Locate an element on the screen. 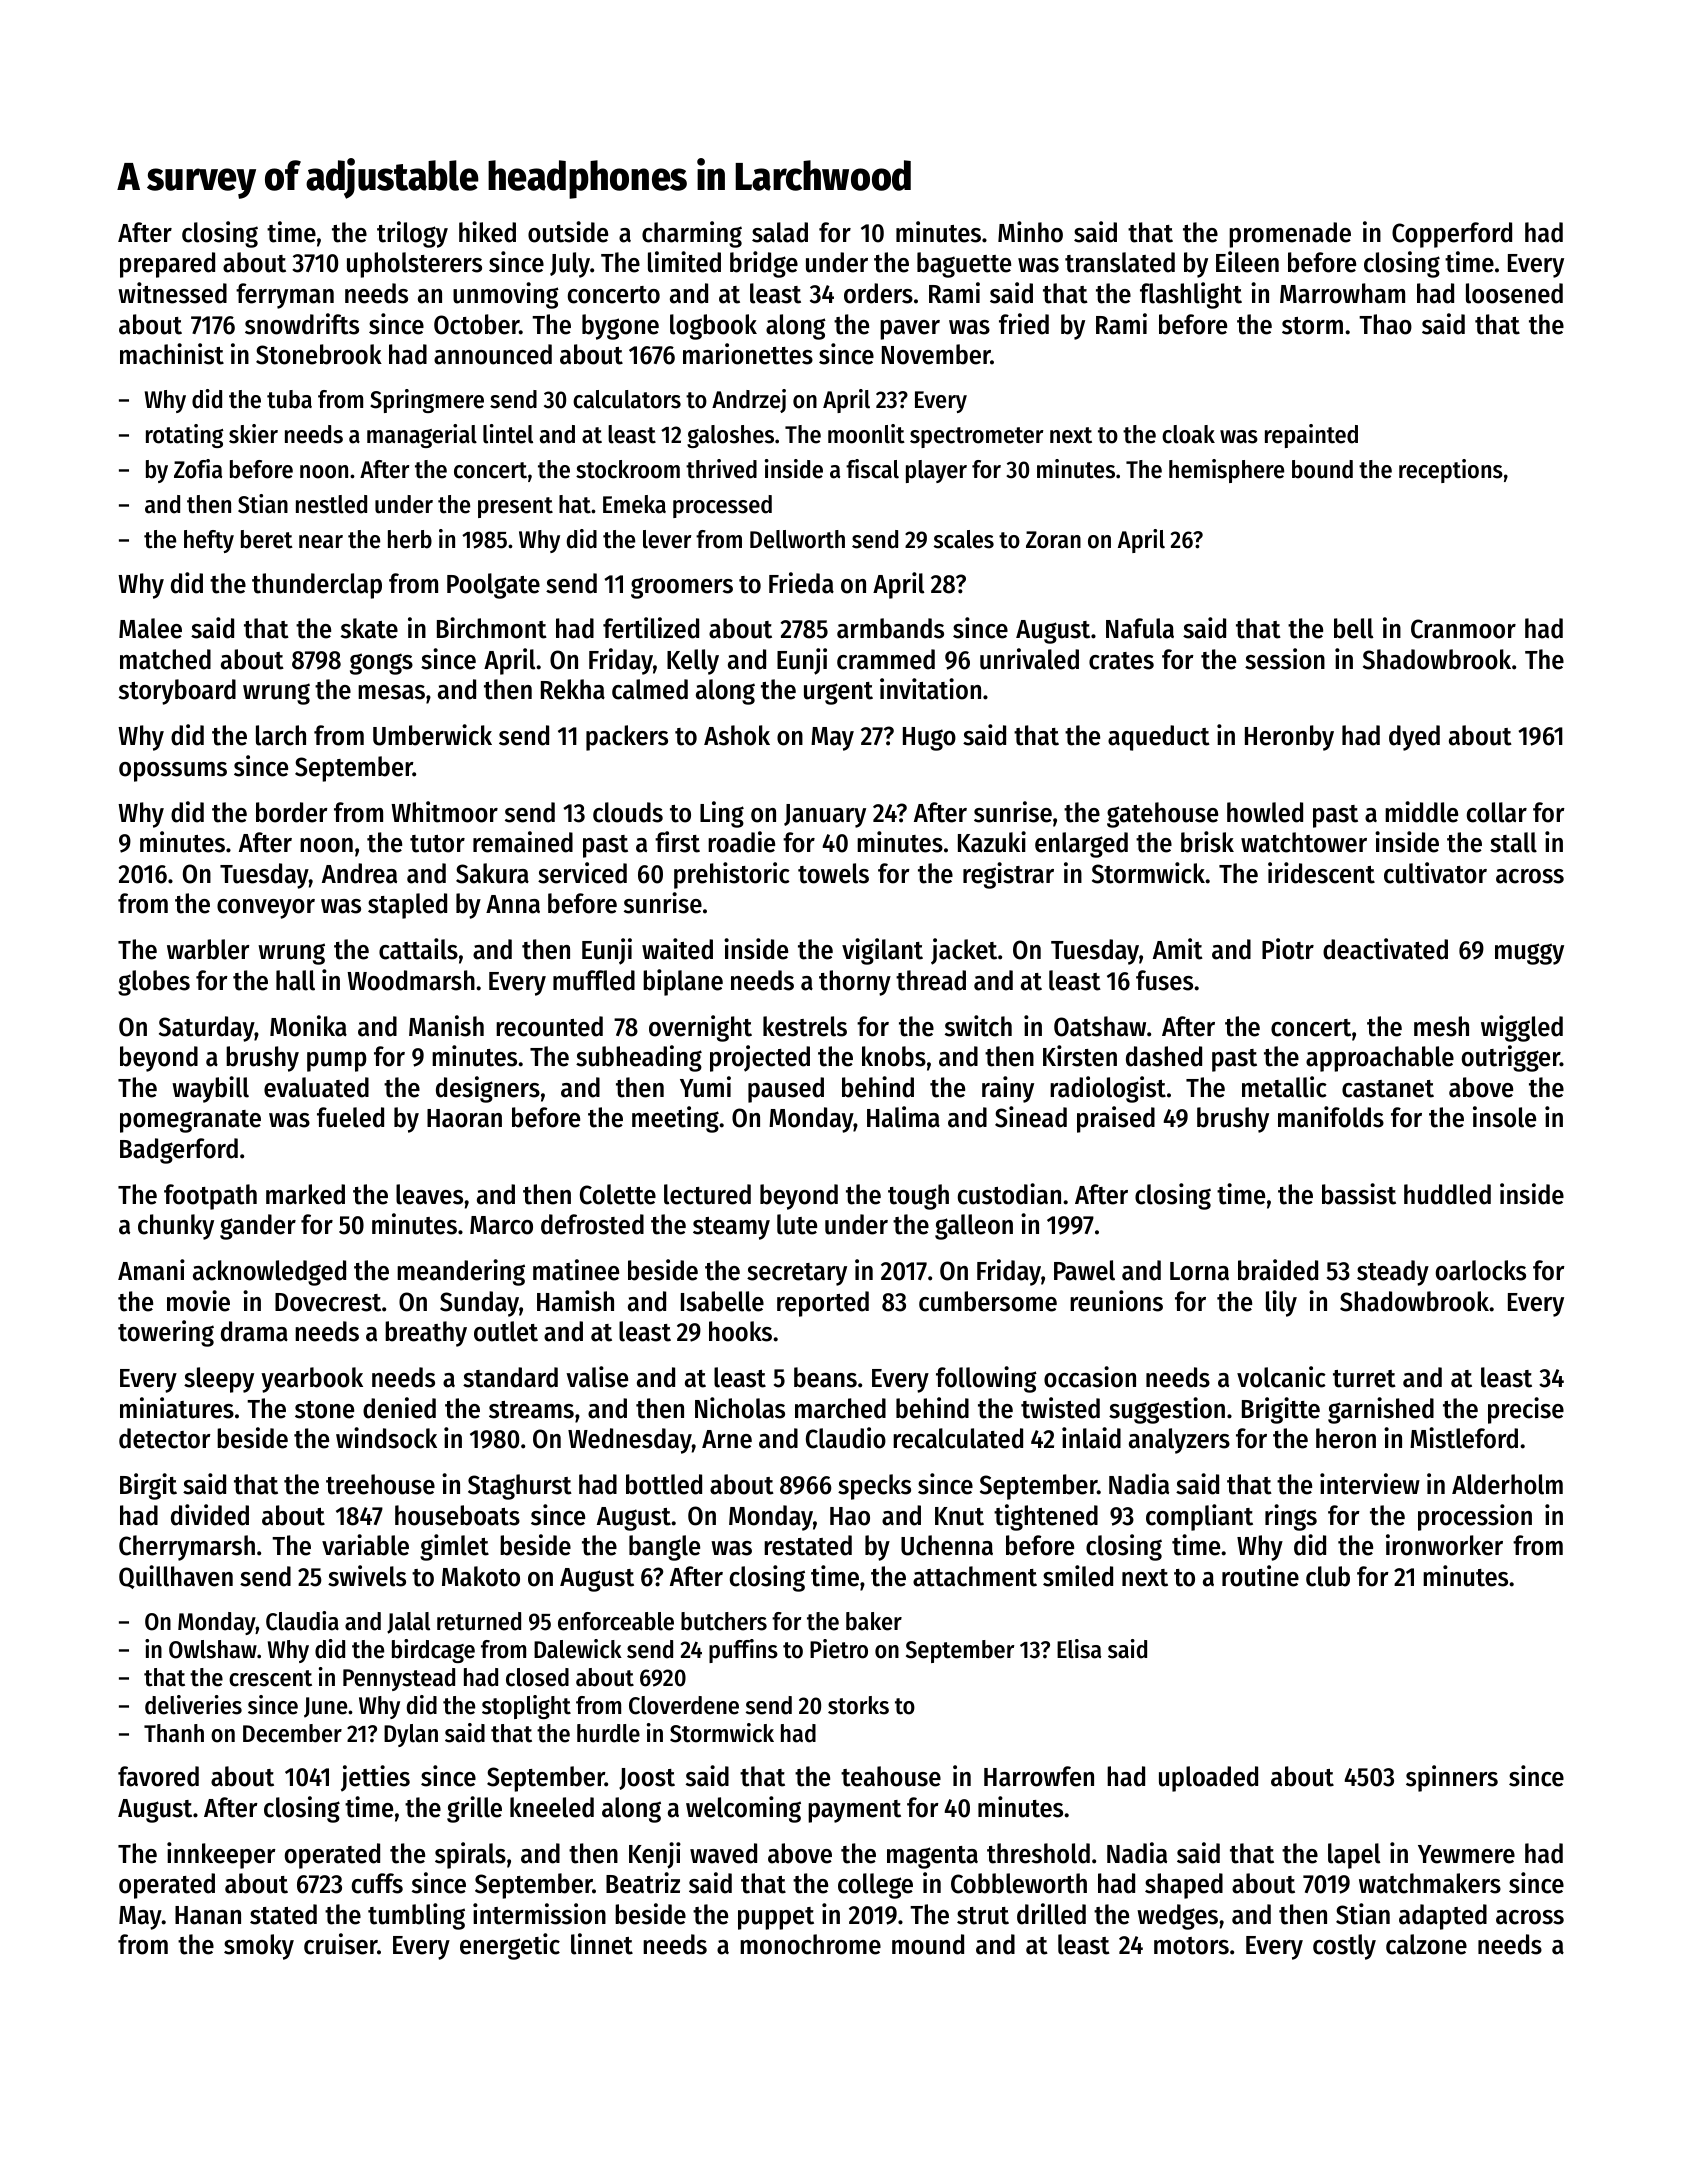  skate is located at coordinates (369, 628).
